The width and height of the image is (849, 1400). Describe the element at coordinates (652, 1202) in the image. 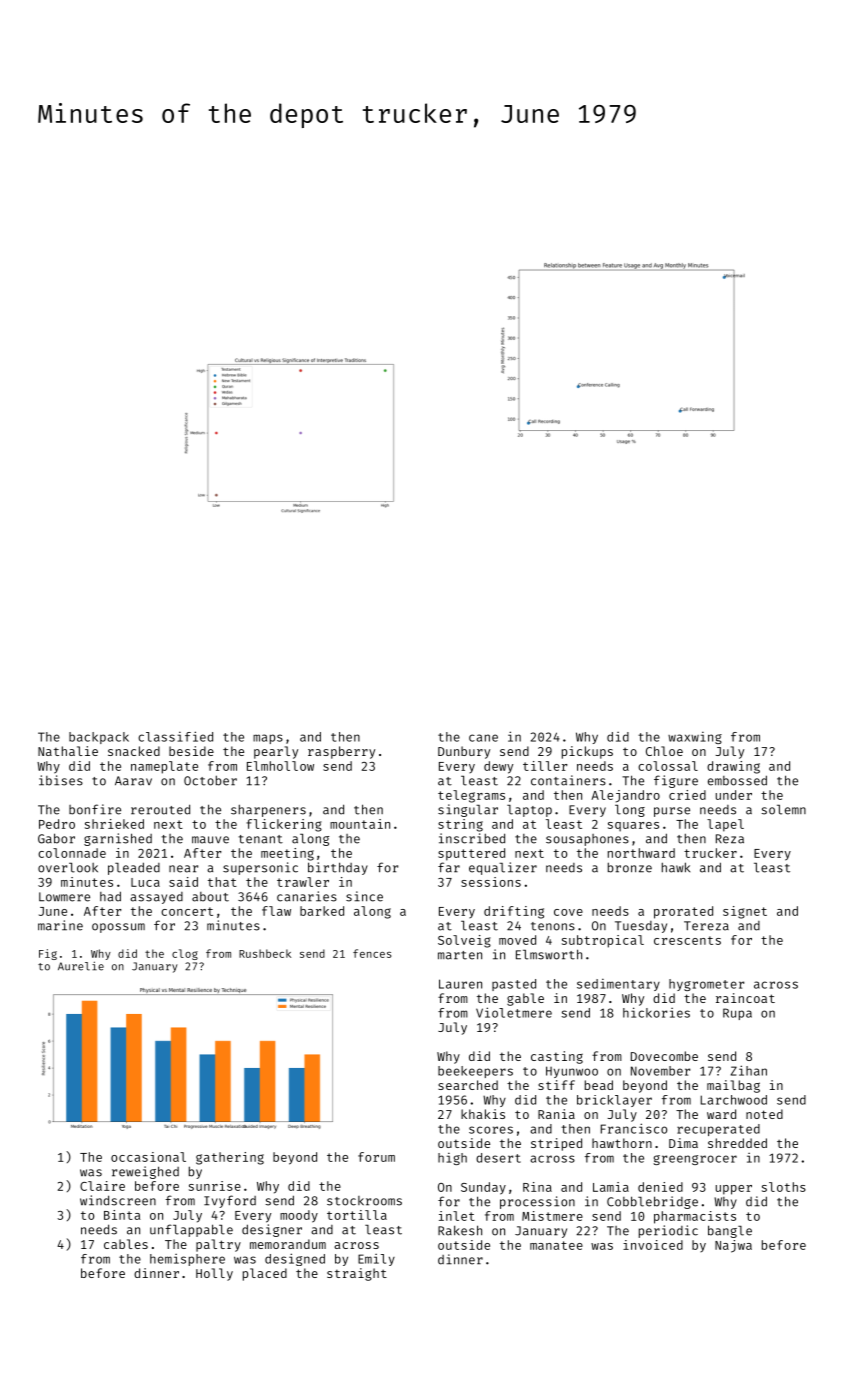

I see `Cobblebridge` at that location.
